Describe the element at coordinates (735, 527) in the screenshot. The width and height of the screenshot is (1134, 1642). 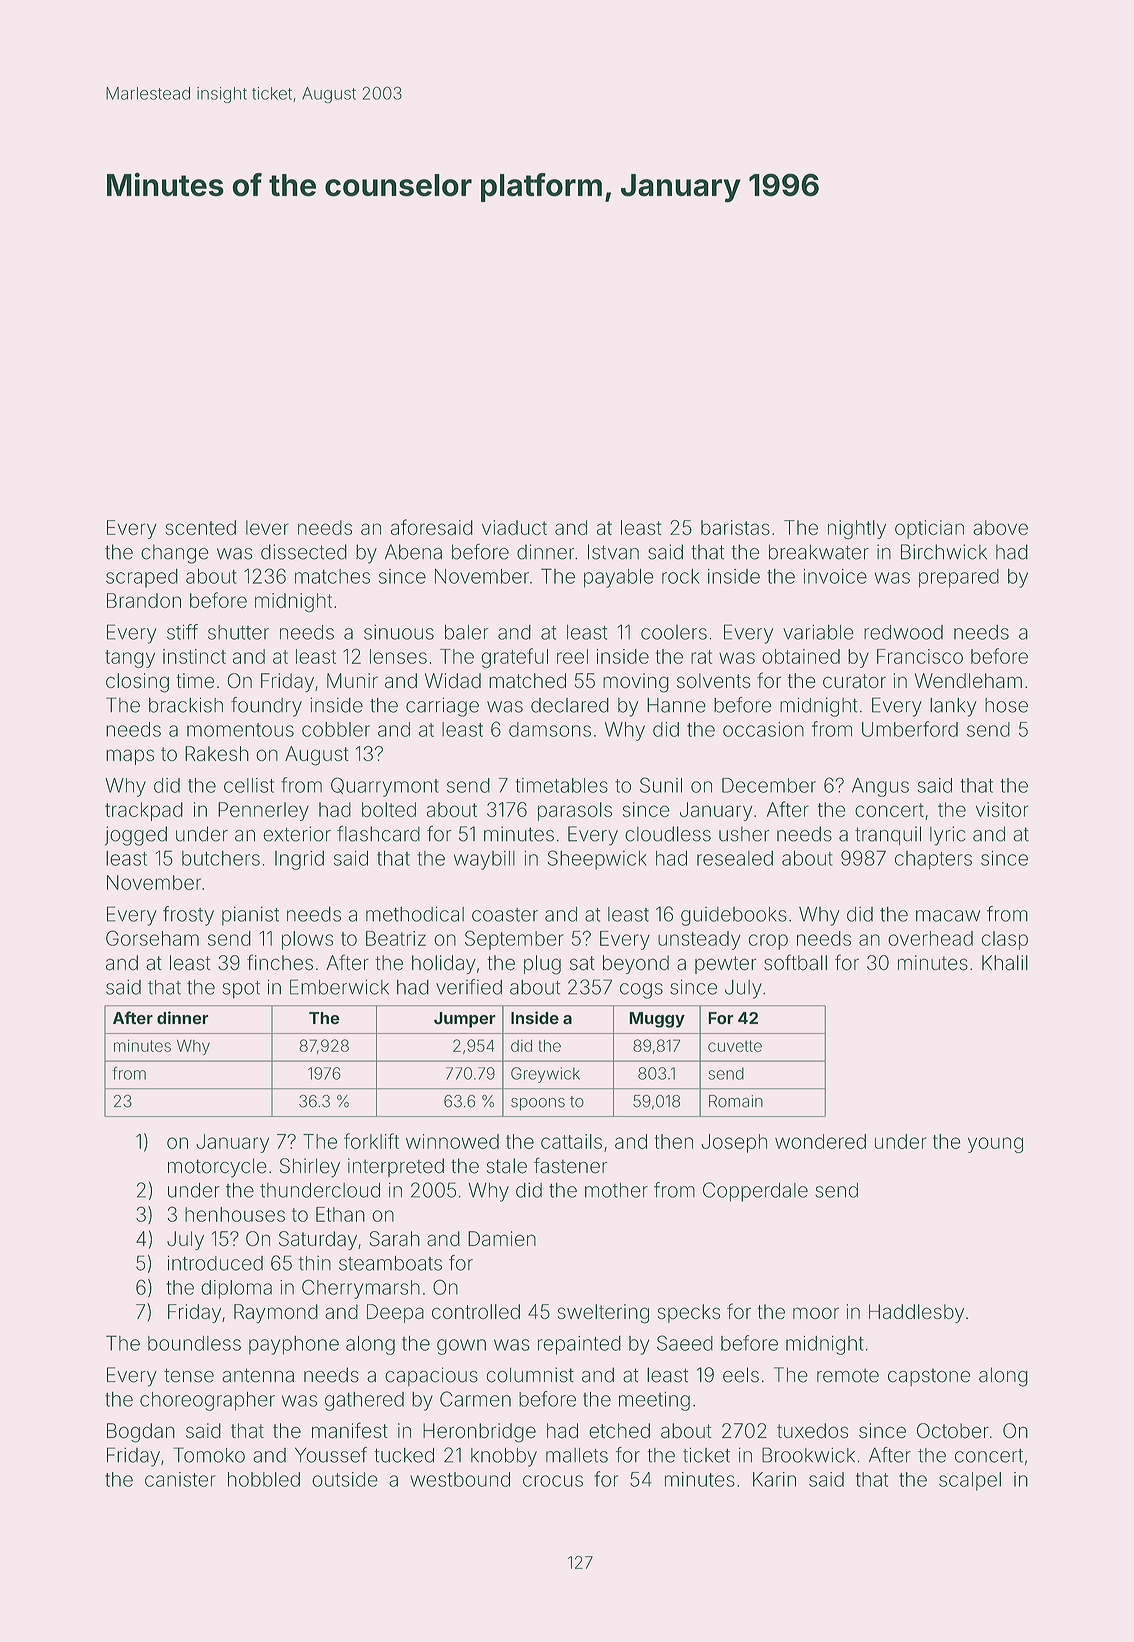
I see `baristas` at that location.
